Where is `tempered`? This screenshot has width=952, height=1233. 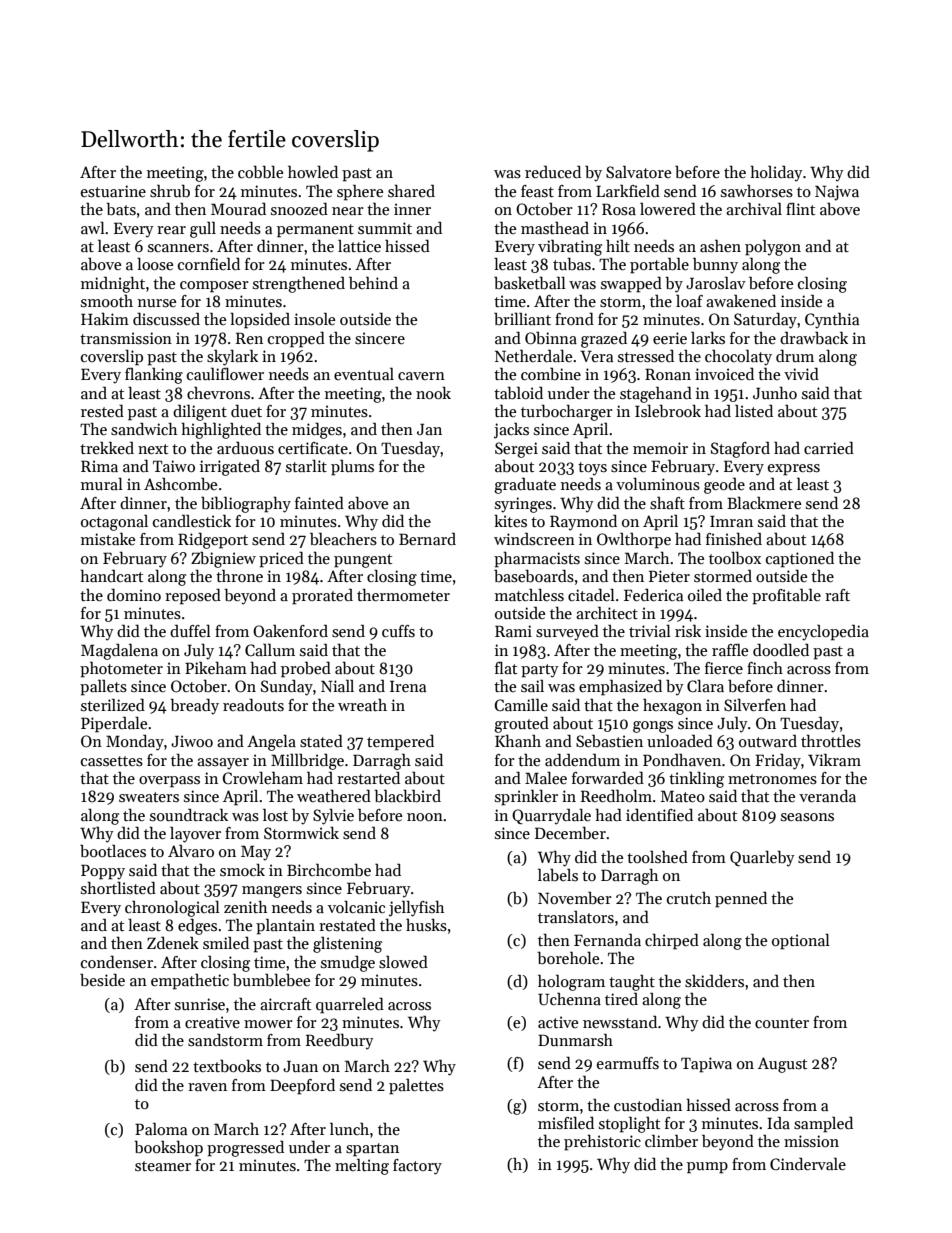 tempered is located at coordinates (400, 742).
